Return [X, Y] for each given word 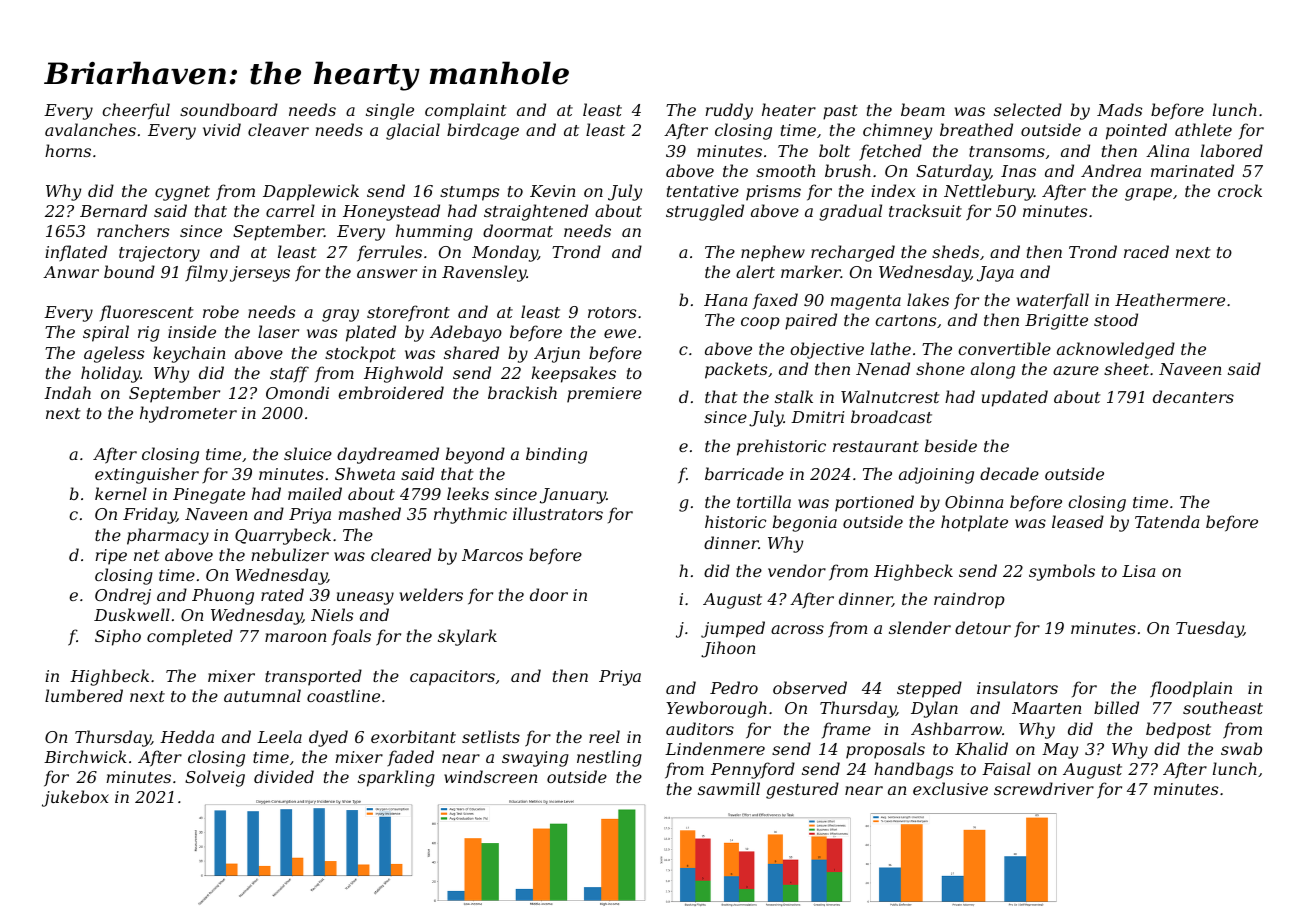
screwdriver [1044, 788]
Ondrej [123, 596]
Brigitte [1056, 322]
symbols [1062, 572]
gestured [802, 790]
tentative [703, 191]
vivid [222, 129]
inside [192, 331]
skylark [467, 637]
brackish [522, 392]
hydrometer [188, 414]
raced [1146, 251]
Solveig [215, 778]
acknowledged [1116, 350]
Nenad [883, 368]
